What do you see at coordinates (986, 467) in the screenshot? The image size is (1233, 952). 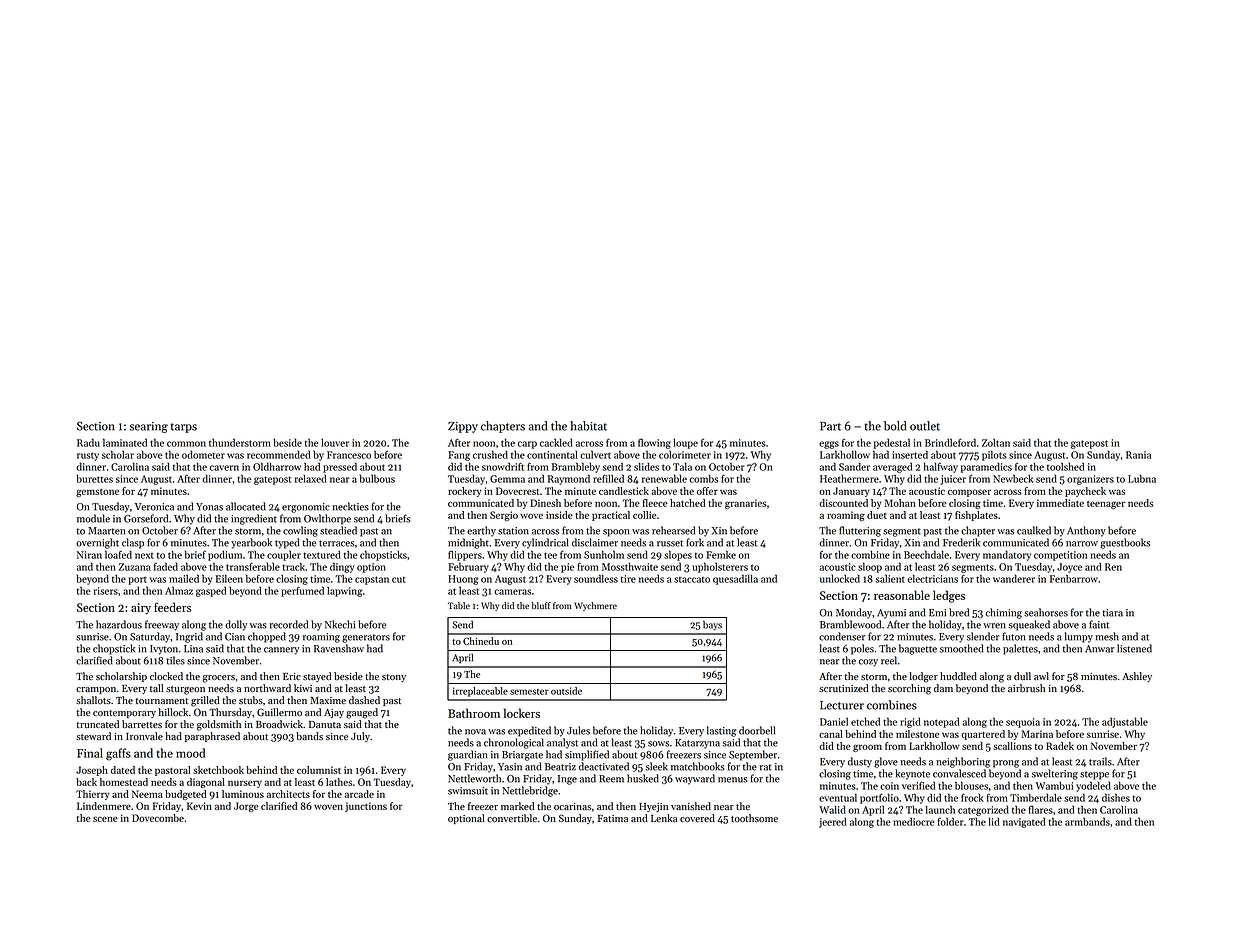 I see `paramedics` at bounding box center [986, 467].
